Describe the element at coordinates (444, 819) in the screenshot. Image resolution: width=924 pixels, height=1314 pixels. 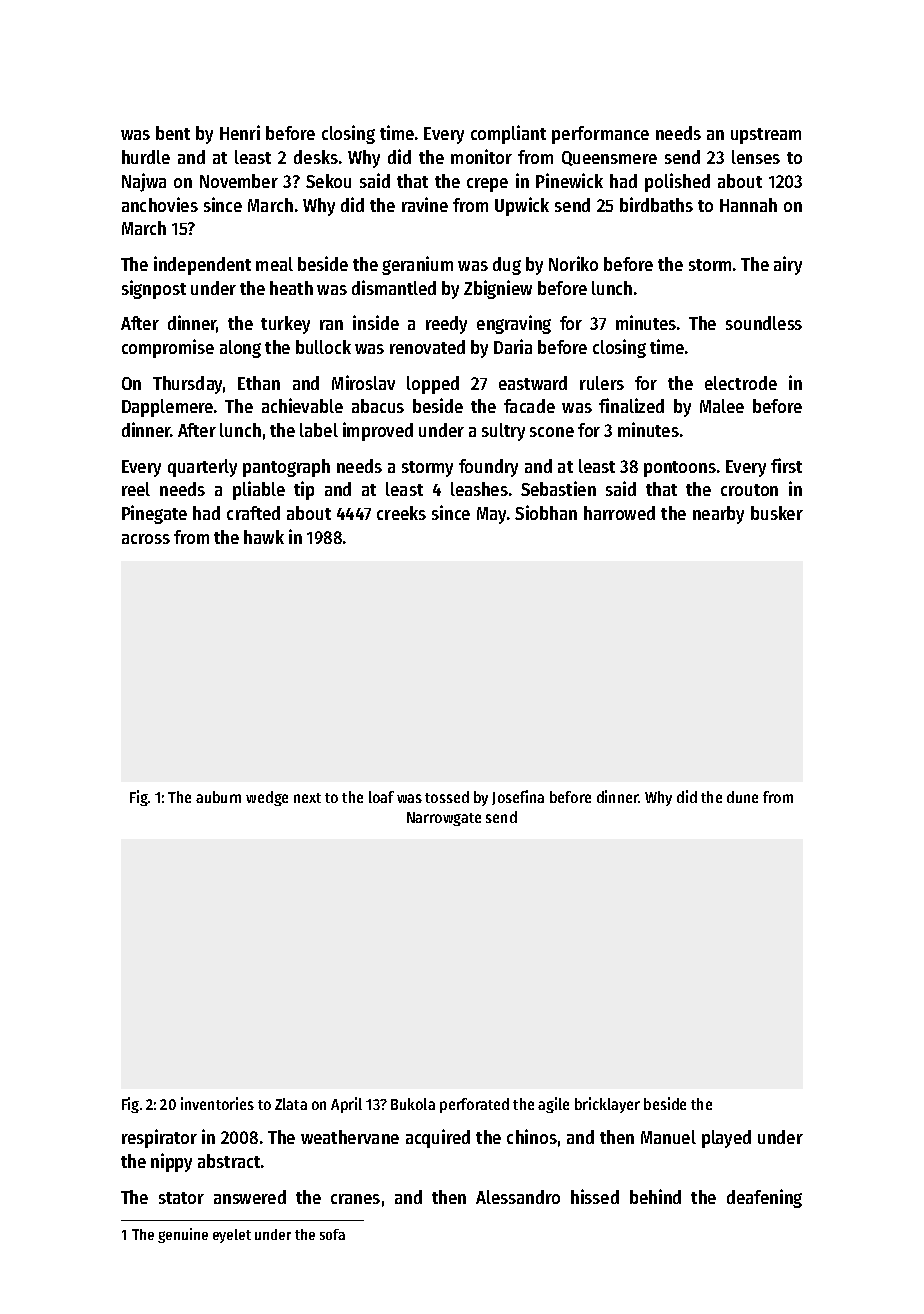
I see `Narrowgate` at that location.
